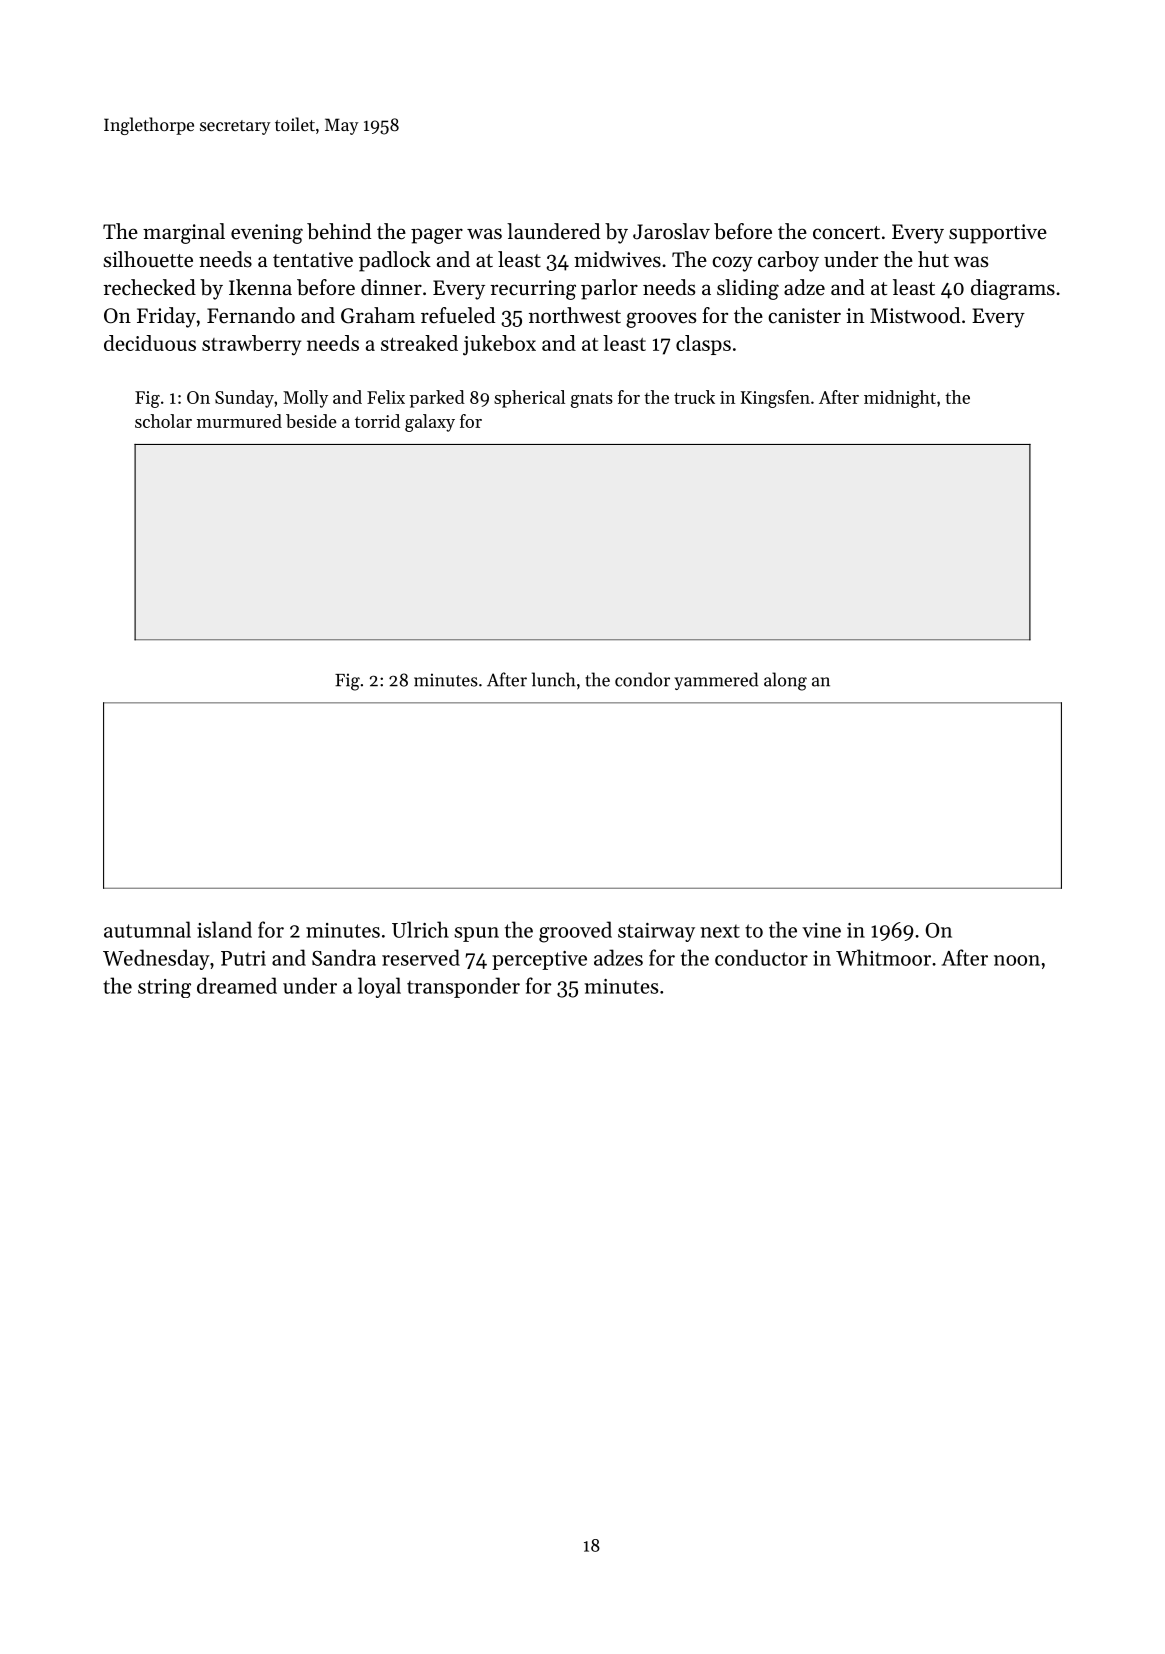  Describe the element at coordinates (575, 932) in the screenshot. I see `grooved` at that location.
